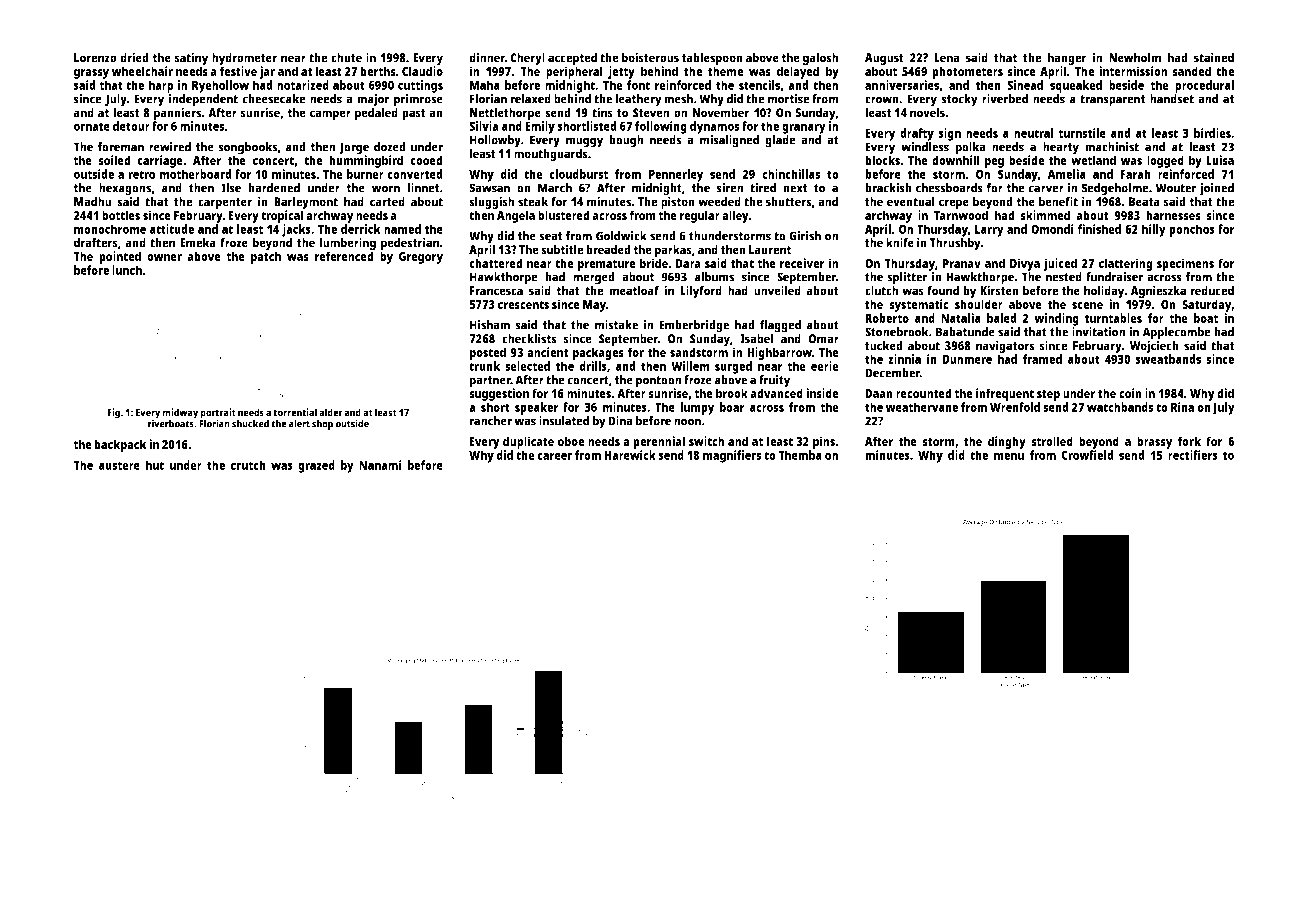  I want to click on wetland, so click(1093, 160).
